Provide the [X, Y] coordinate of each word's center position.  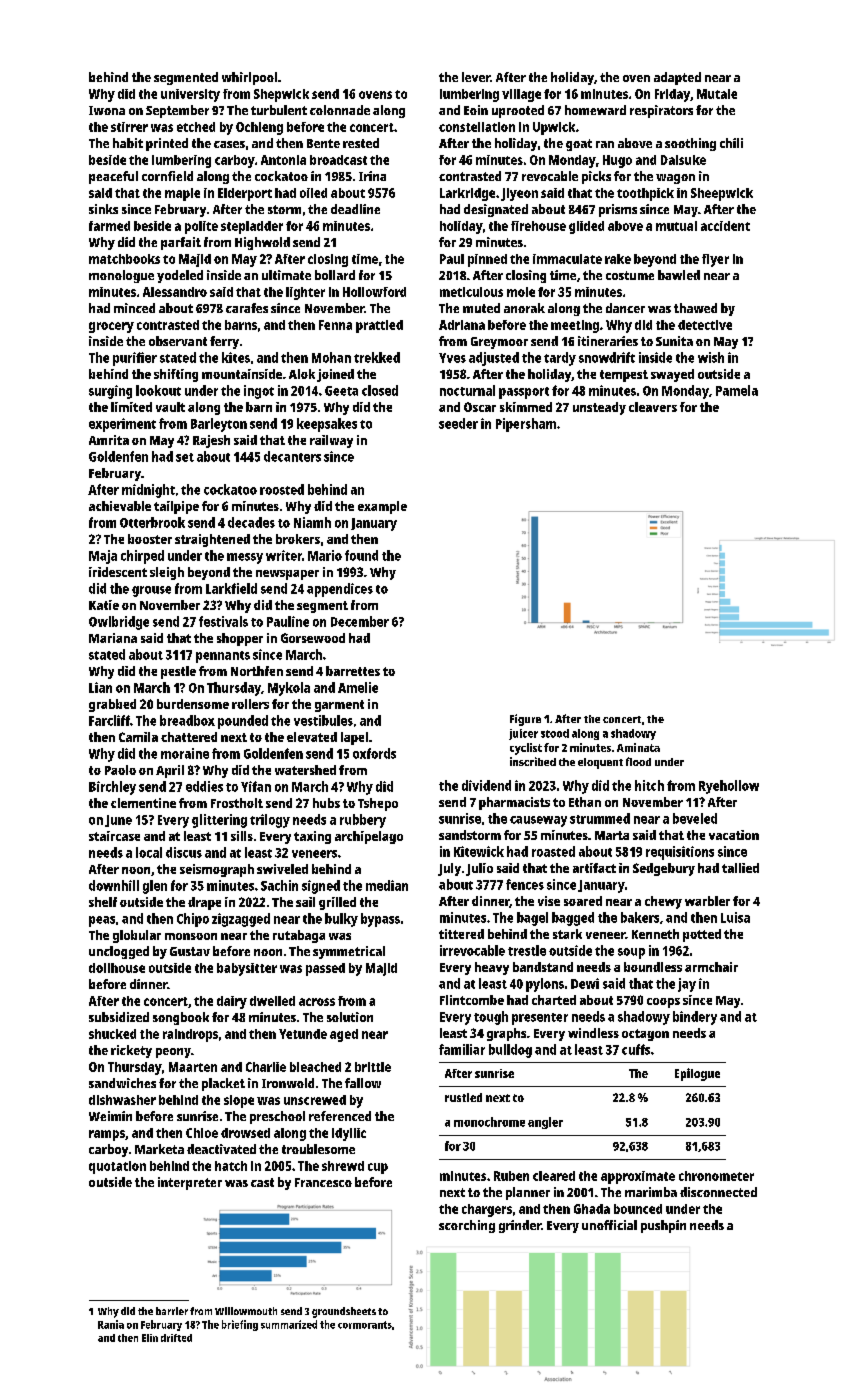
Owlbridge [119, 623]
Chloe [202, 1133]
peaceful [113, 177]
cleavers [653, 407]
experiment [122, 425]
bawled [679, 275]
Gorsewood [313, 638]
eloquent [600, 763]
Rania [111, 1324]
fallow [363, 1083]
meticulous [471, 292]
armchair [711, 967]
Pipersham [526, 425]
